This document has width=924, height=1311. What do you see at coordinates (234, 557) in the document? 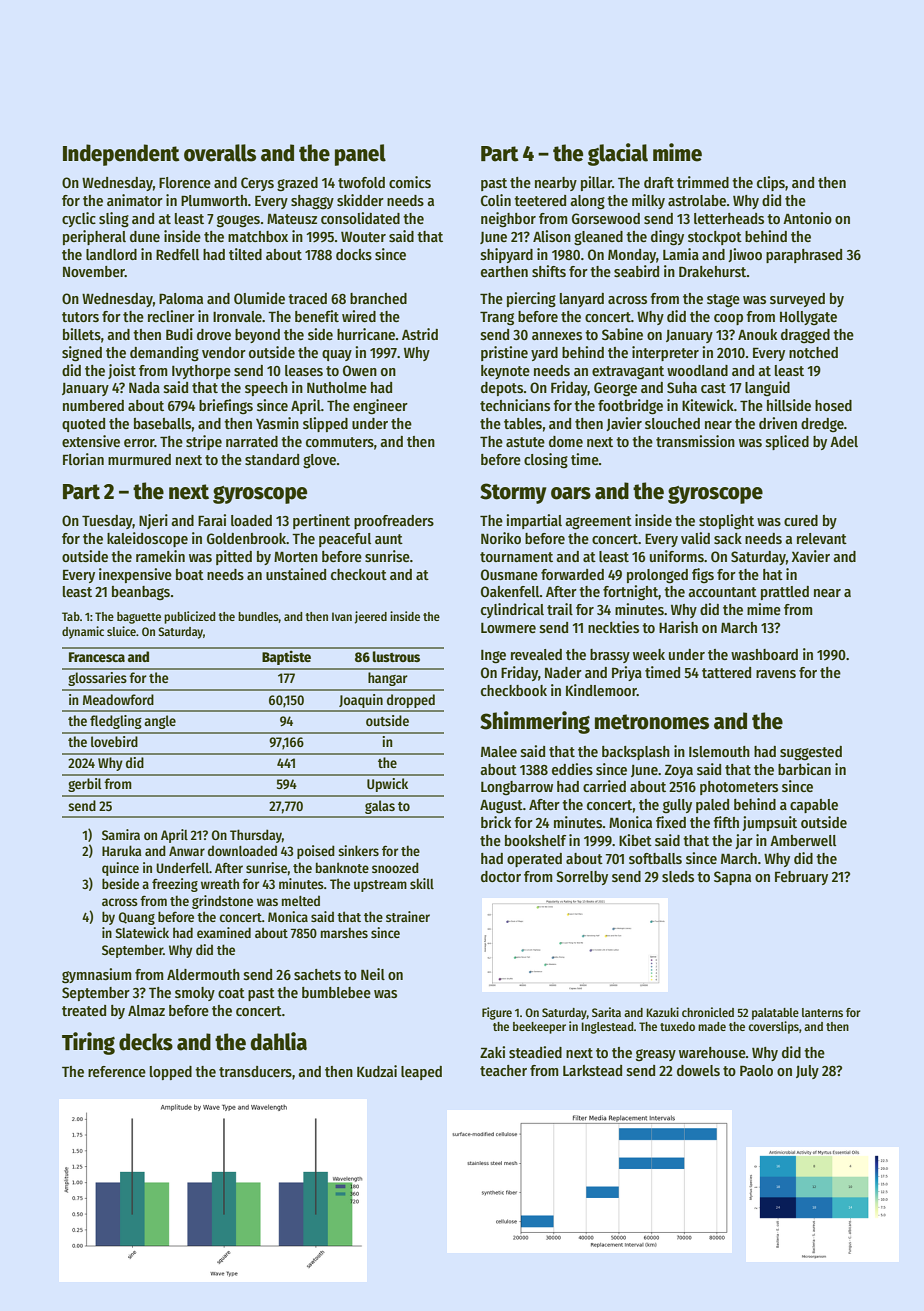
I see `pitted` at bounding box center [234, 557].
